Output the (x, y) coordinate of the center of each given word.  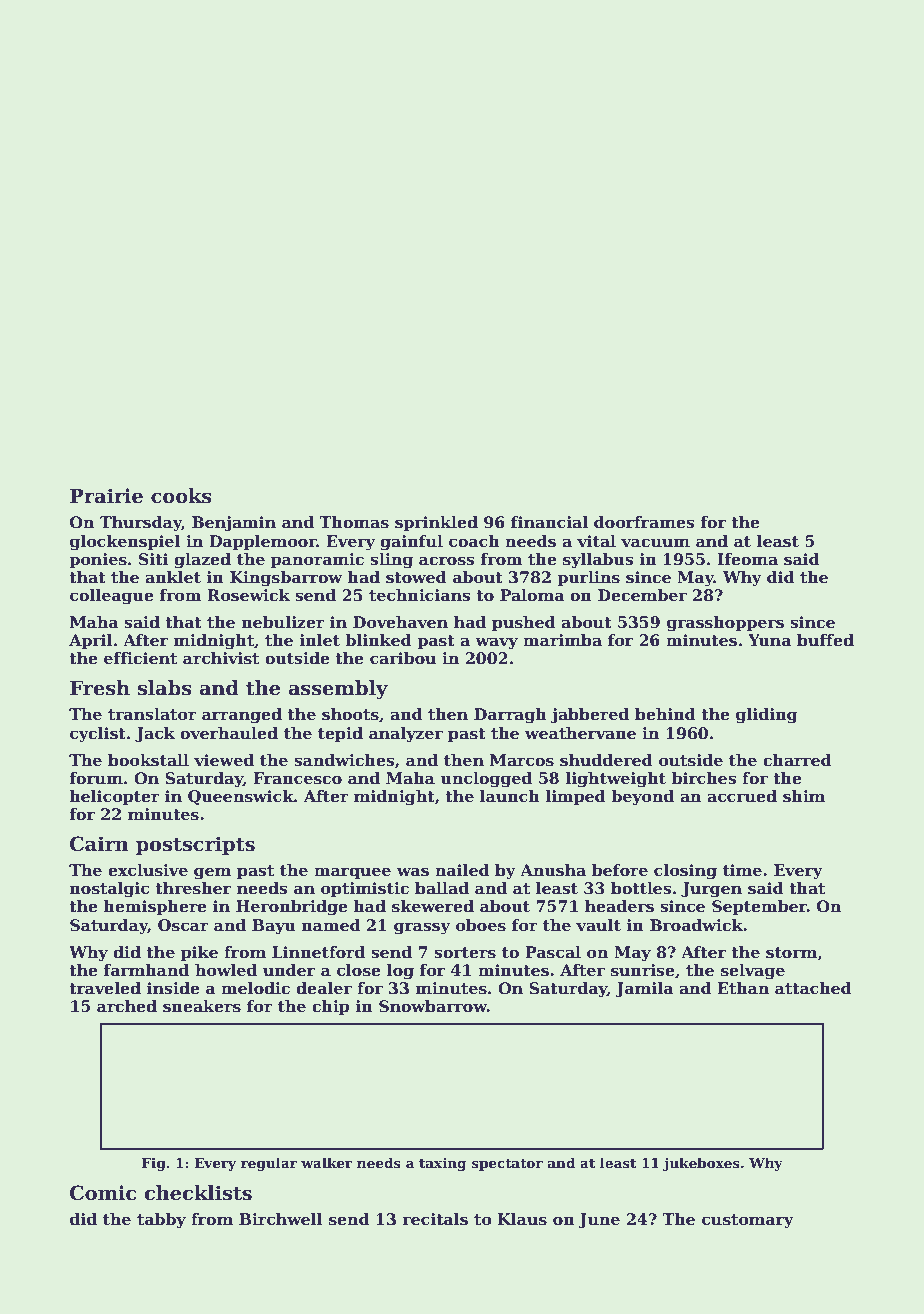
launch (510, 796)
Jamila (644, 989)
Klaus (522, 1219)
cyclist (98, 735)
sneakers (202, 1006)
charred (797, 760)
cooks (181, 496)
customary (748, 1221)
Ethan (743, 988)
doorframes (644, 522)
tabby (161, 1221)
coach (474, 541)
